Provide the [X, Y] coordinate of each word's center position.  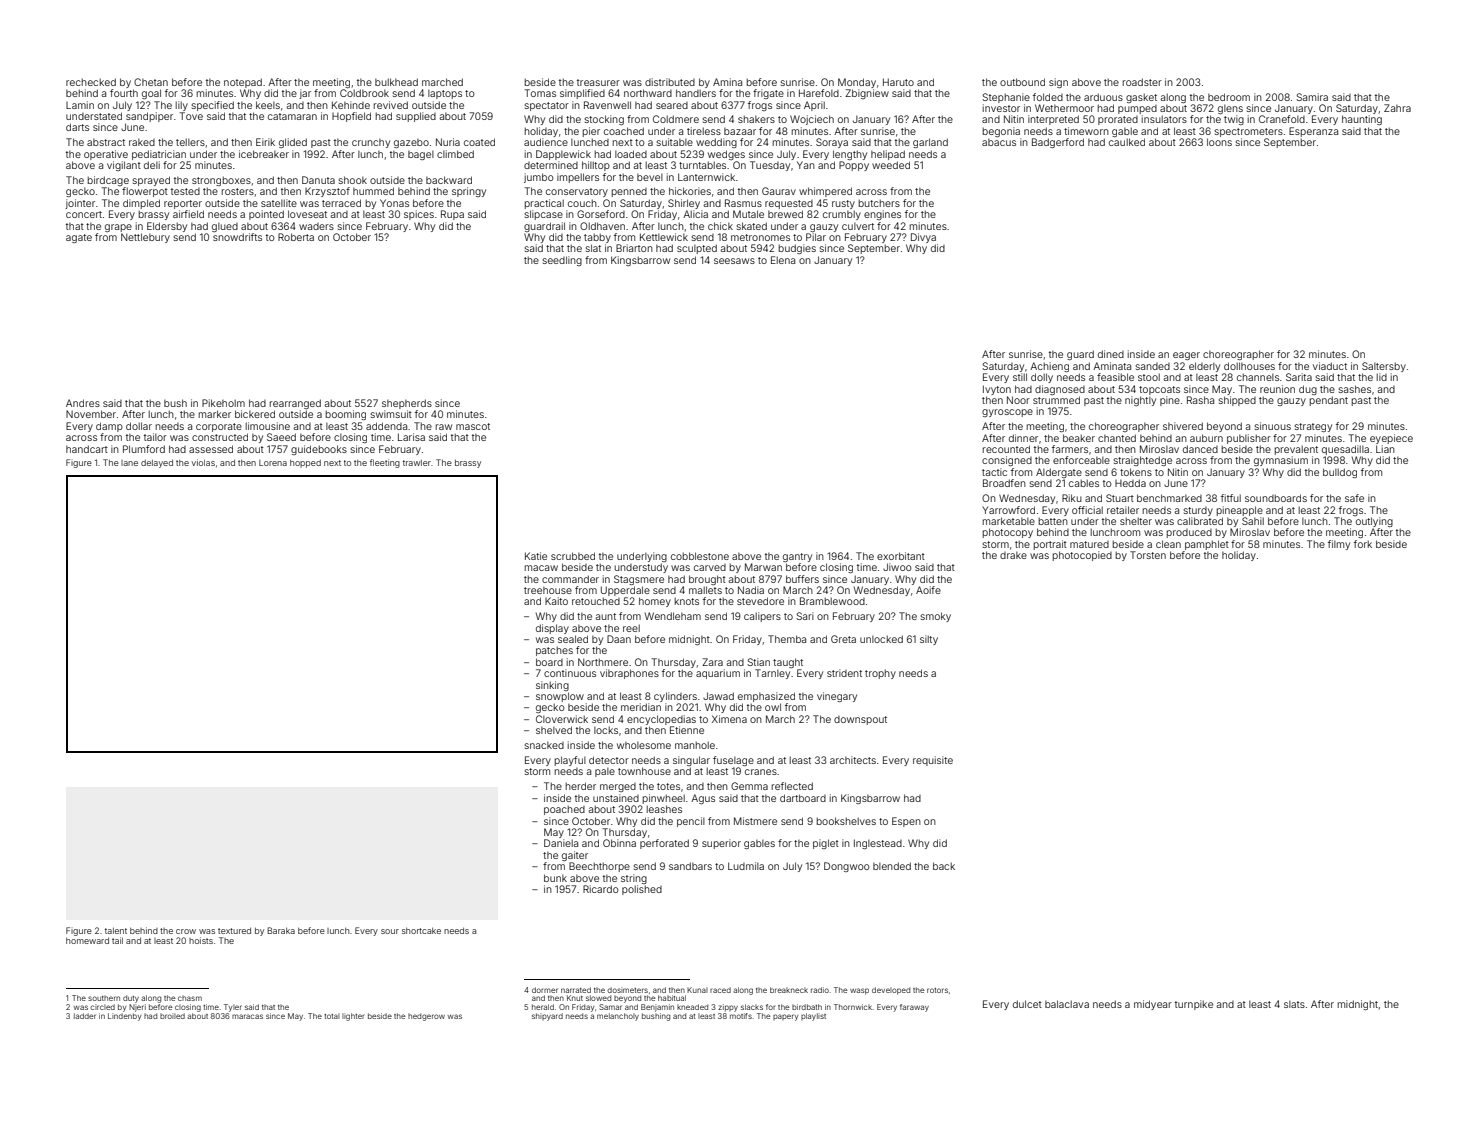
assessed [211, 449]
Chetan [151, 82]
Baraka [281, 930]
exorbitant [901, 556]
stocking [604, 120]
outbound [1022, 82]
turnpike [1194, 1005]
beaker [1079, 438]
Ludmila [746, 866]
